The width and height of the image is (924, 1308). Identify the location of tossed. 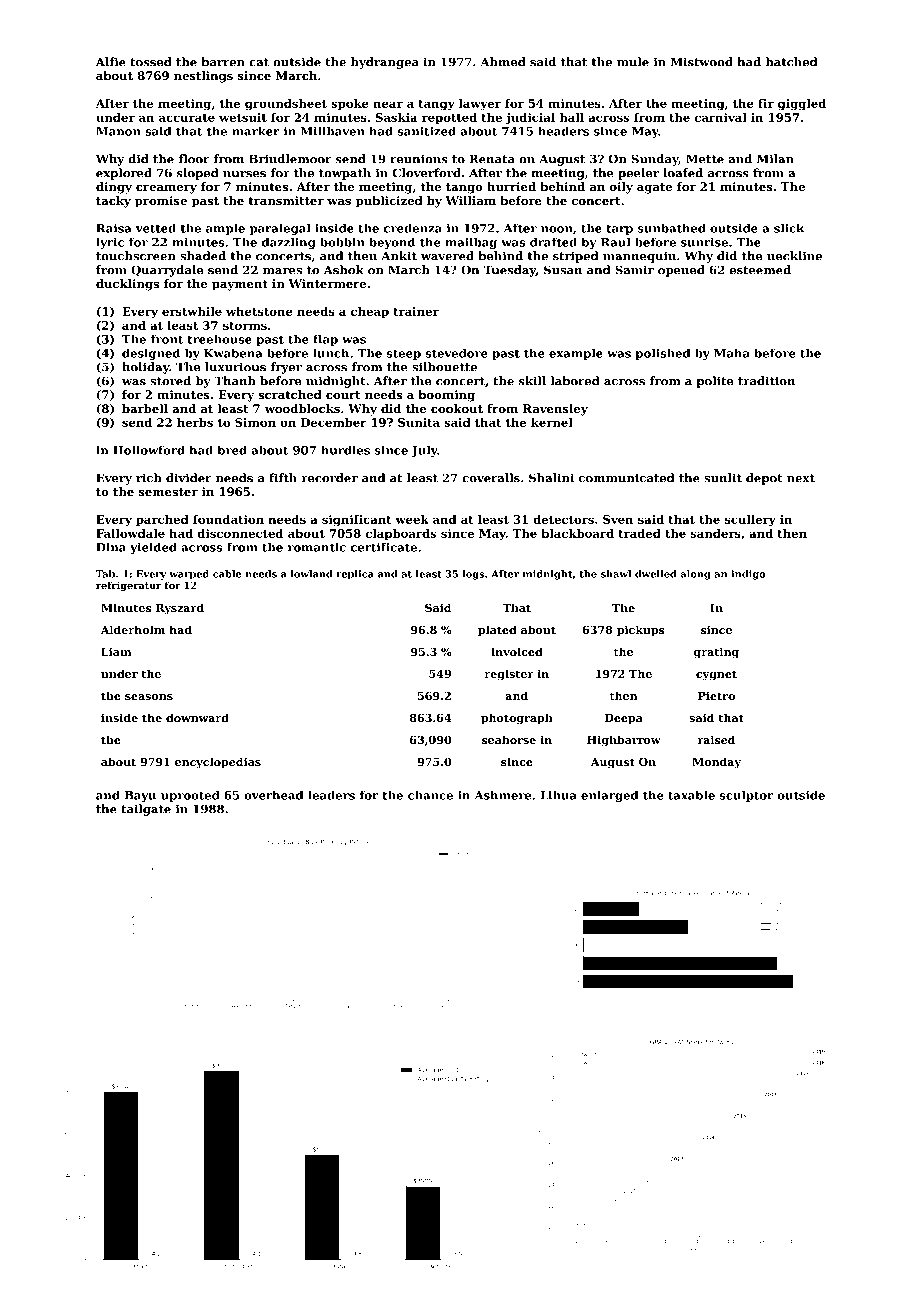
(151, 62).
